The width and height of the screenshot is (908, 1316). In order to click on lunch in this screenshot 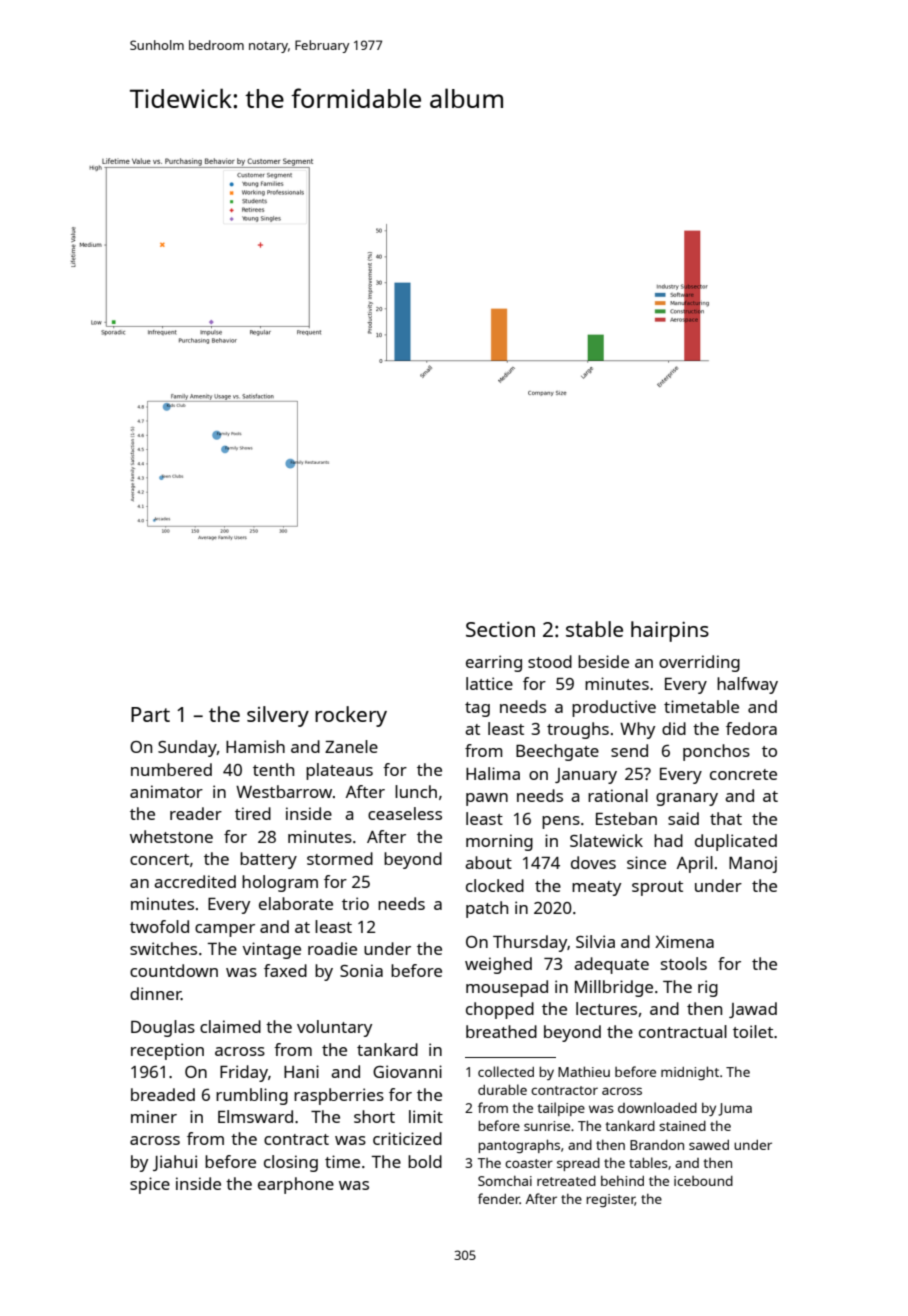, I will do `click(416, 791)`.
